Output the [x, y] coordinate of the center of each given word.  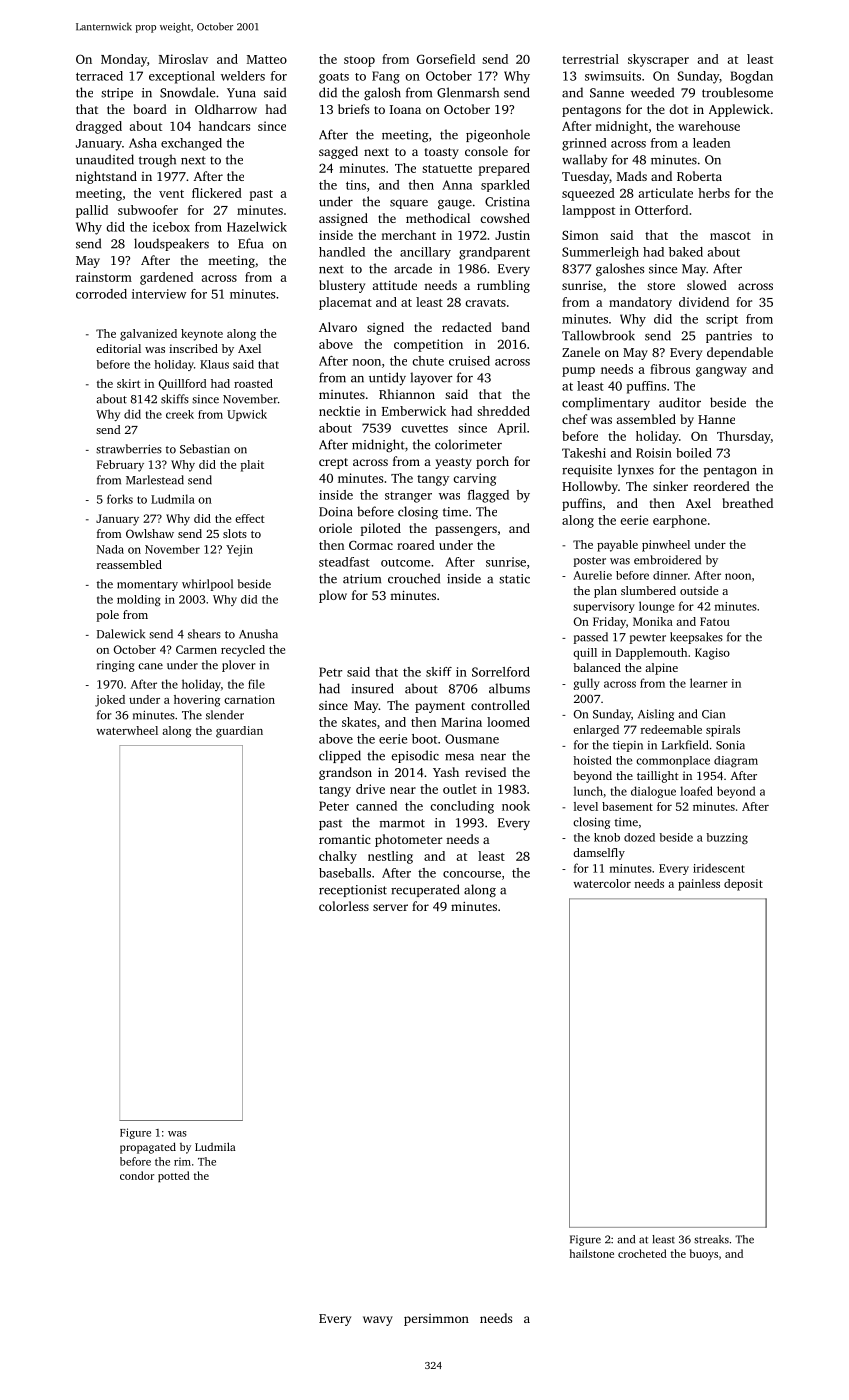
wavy [378, 1321]
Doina [336, 512]
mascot [730, 236]
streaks [711, 1239]
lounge [656, 607]
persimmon [436, 1320]
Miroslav [183, 59]
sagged [338, 152]
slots [235, 533]
